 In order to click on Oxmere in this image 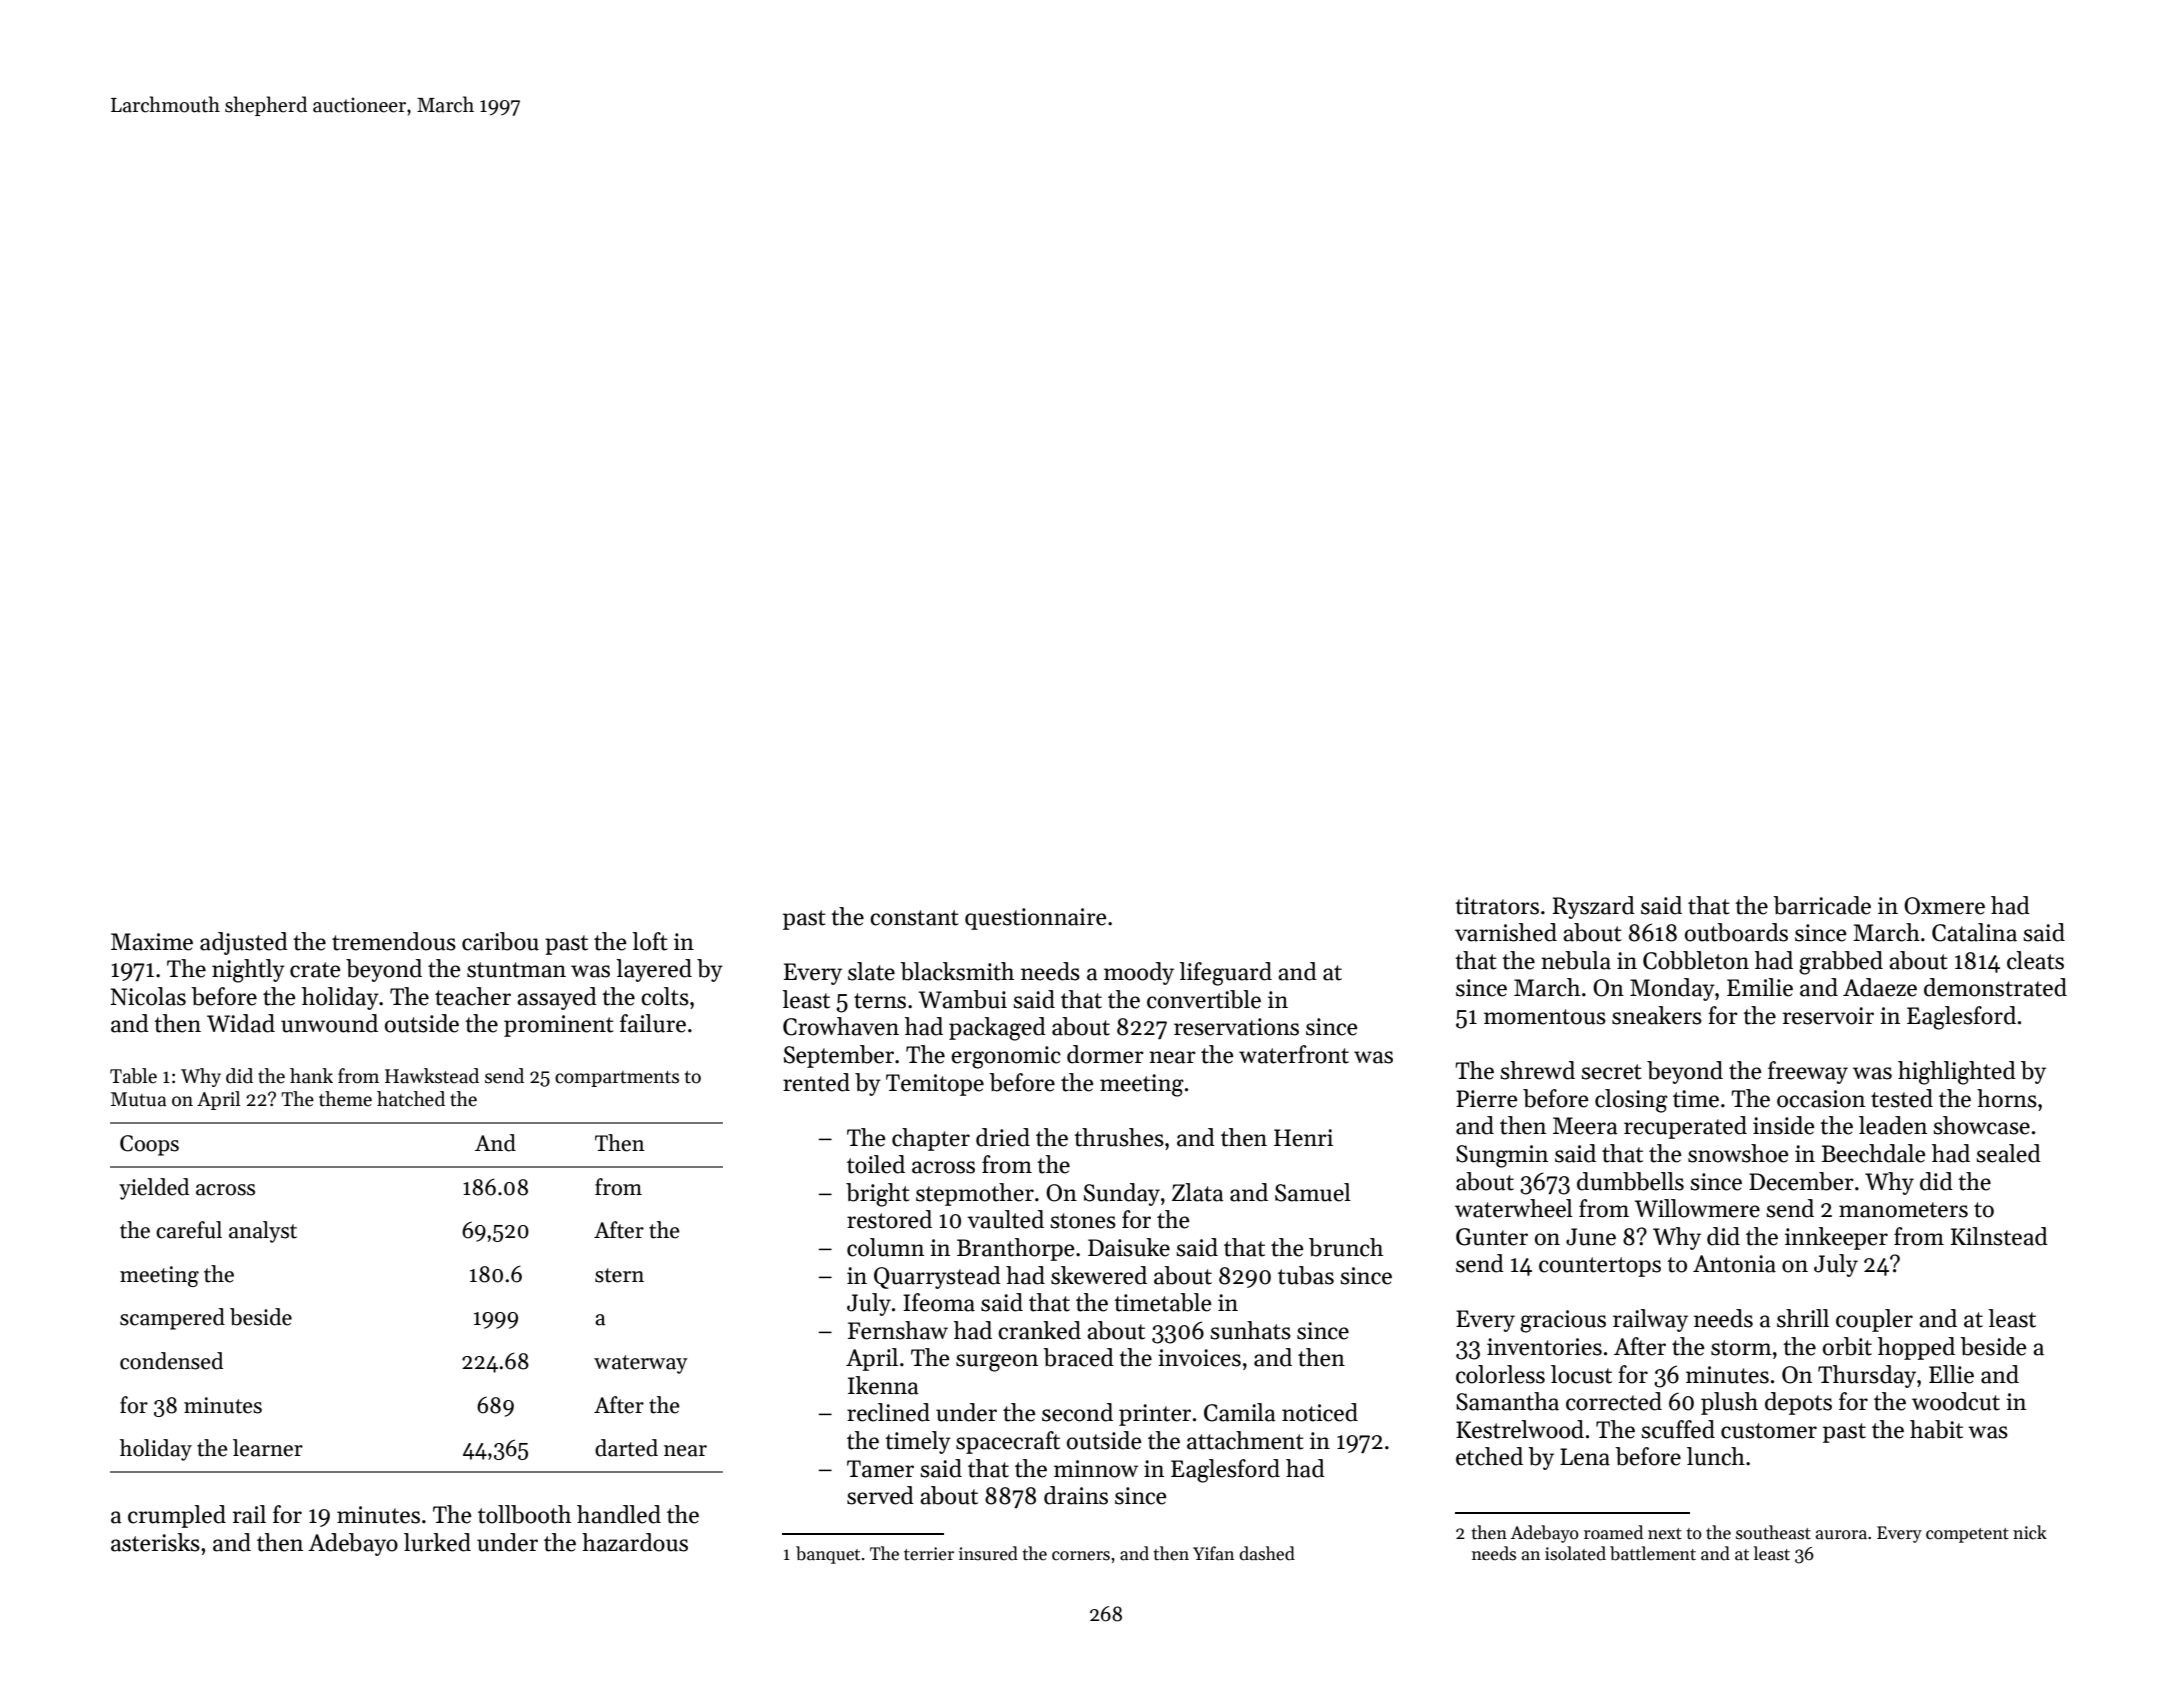, I will do `click(1944, 906)`.
